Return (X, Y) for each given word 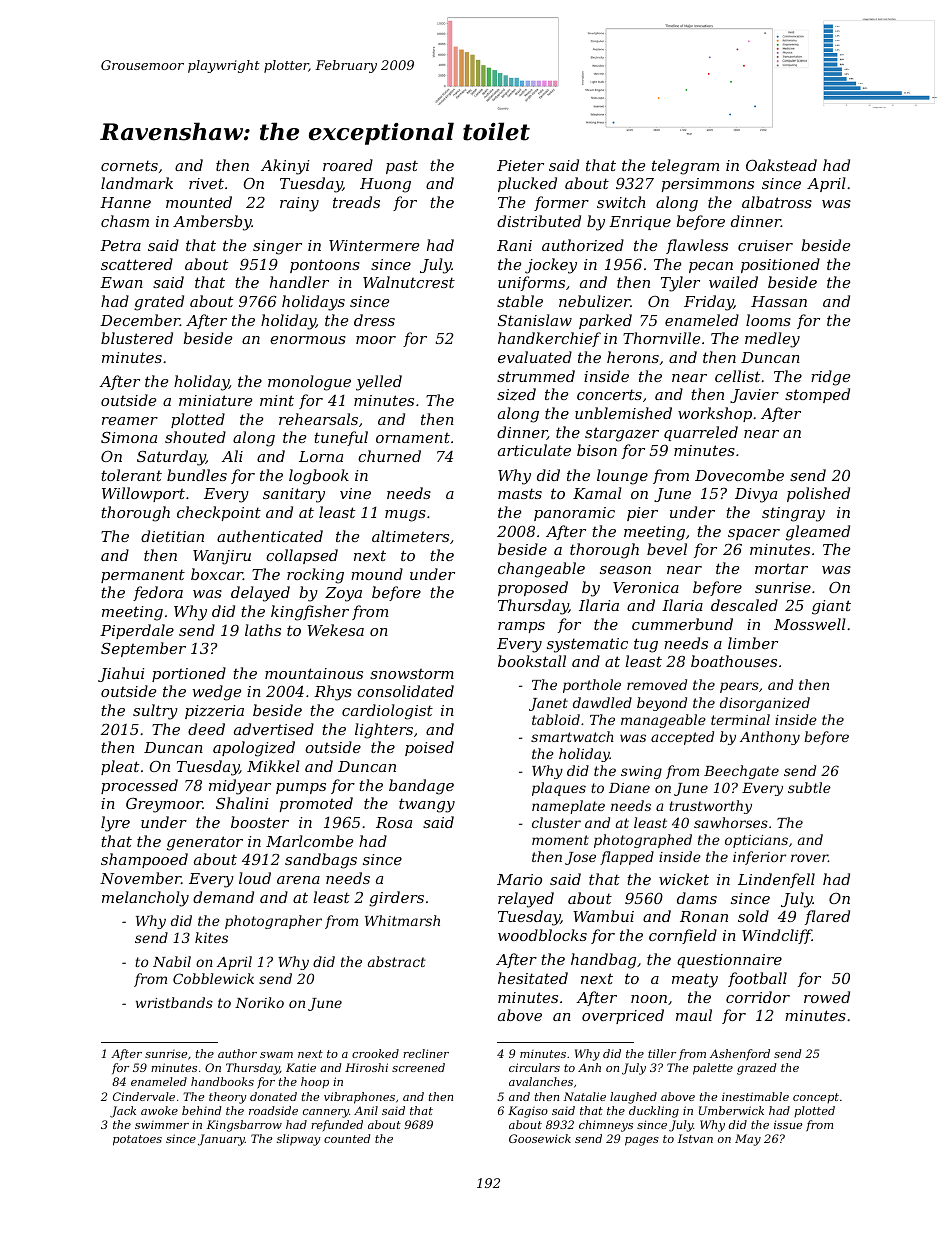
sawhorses (731, 822)
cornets (129, 165)
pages (642, 1141)
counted (347, 1138)
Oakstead (781, 165)
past (402, 167)
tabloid (556, 719)
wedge (216, 693)
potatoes (137, 1140)
